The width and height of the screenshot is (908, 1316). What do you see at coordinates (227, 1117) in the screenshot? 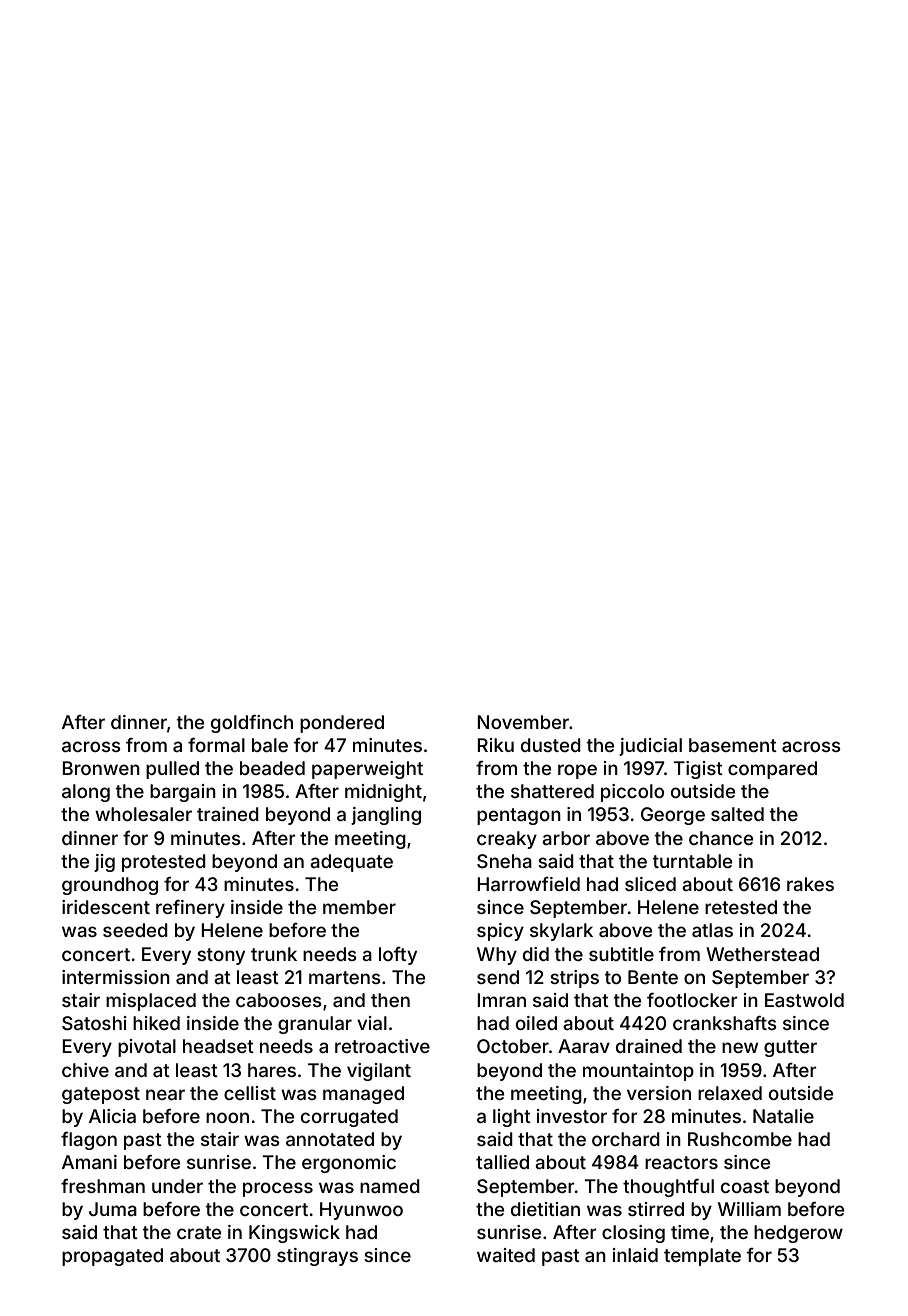
I see `noon` at bounding box center [227, 1117].
